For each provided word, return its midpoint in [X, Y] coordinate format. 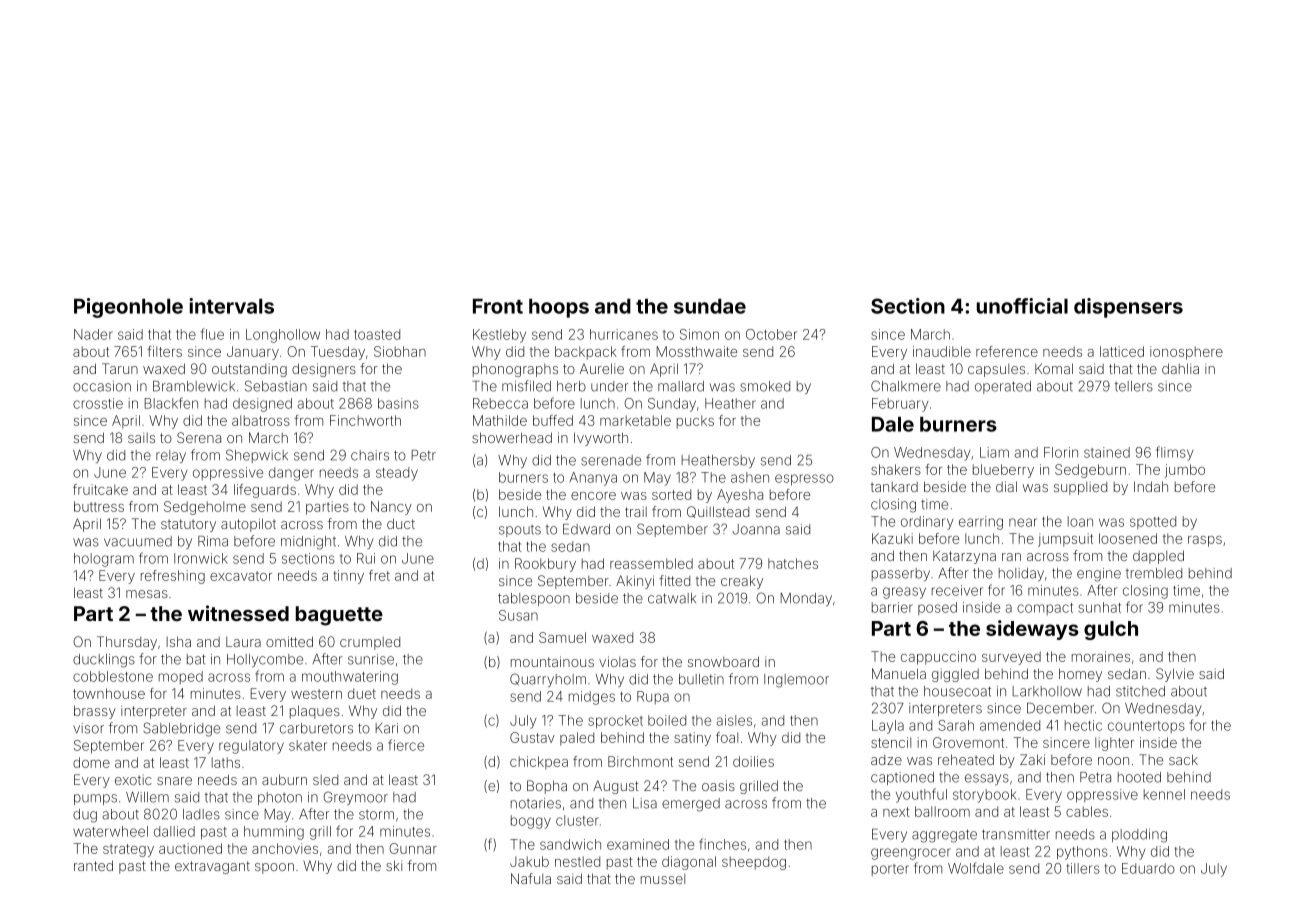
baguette [339, 616]
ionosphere [1186, 353]
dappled [1158, 557]
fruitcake [100, 489]
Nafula [531, 878]
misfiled [526, 386]
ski [394, 865]
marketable [635, 420]
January [253, 353]
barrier [892, 607]
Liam [994, 452]
